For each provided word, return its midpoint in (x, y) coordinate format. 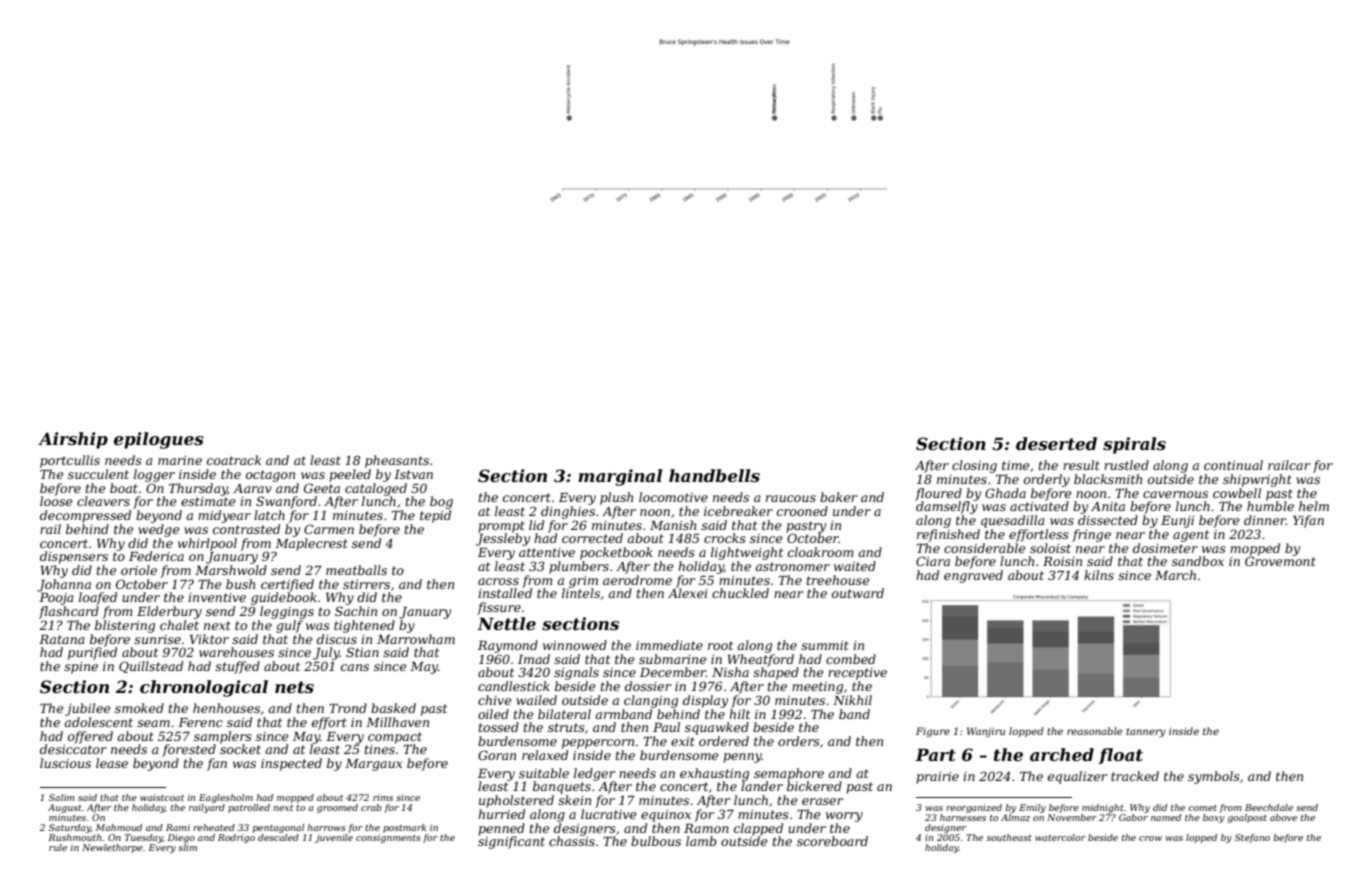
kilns (1099, 575)
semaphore (789, 774)
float (1121, 756)
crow (1150, 838)
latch (269, 515)
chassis (572, 841)
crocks (725, 538)
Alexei (688, 593)
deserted (1056, 443)
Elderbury (169, 612)
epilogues (159, 440)
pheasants (397, 461)
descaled (278, 837)
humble (1270, 506)
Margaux (373, 765)
